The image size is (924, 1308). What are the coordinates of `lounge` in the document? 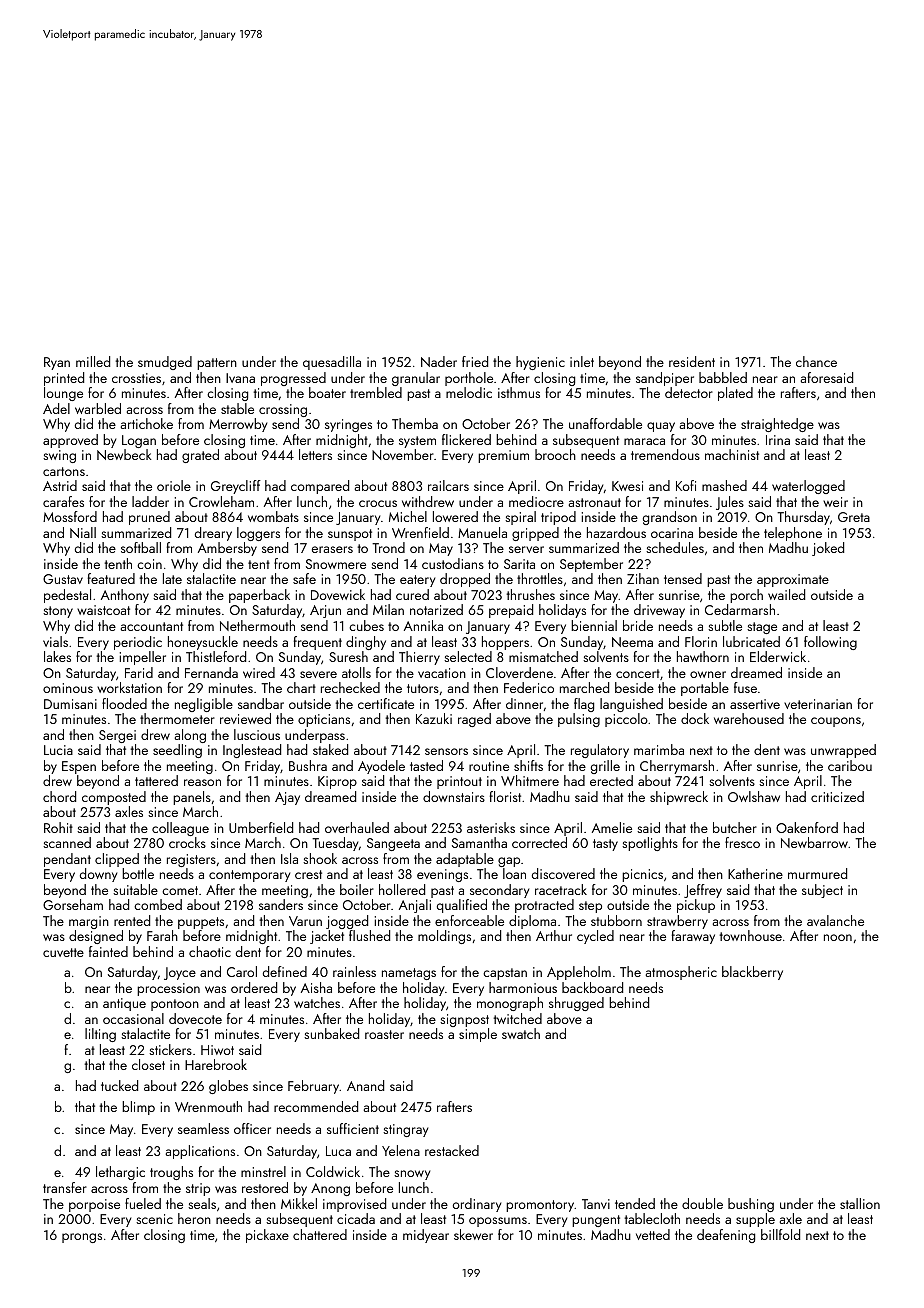 It's located at (63, 394).
